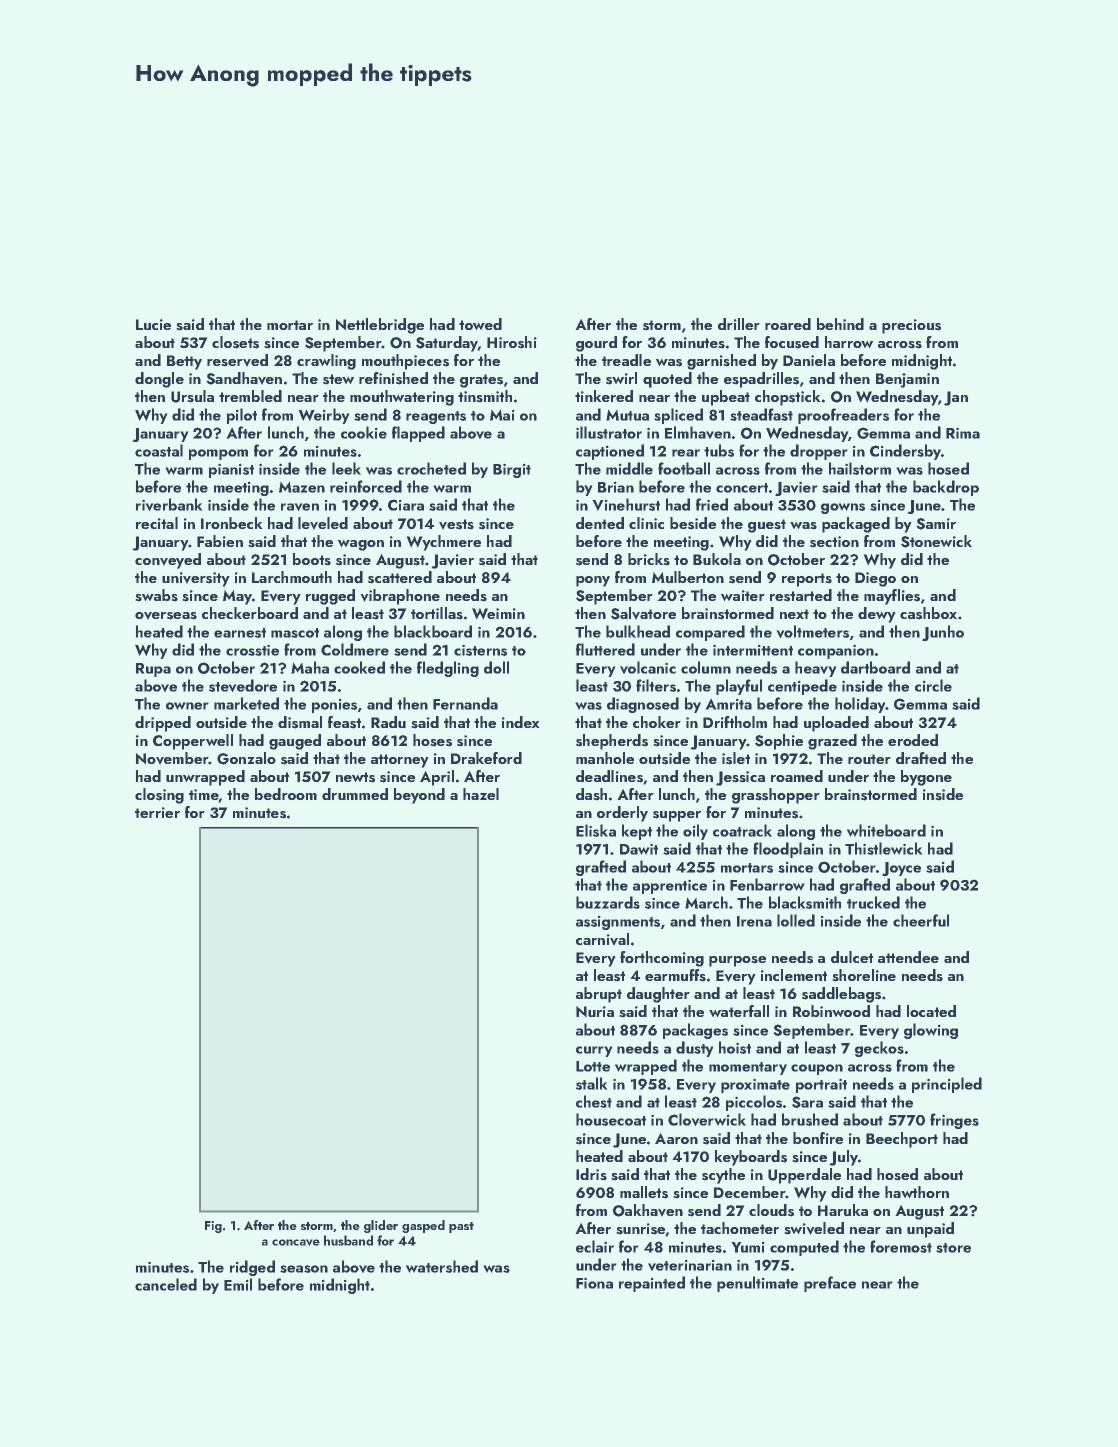 This page has width=1118, height=1447. Describe the element at coordinates (480, 324) in the page. I see `towed` at that location.
